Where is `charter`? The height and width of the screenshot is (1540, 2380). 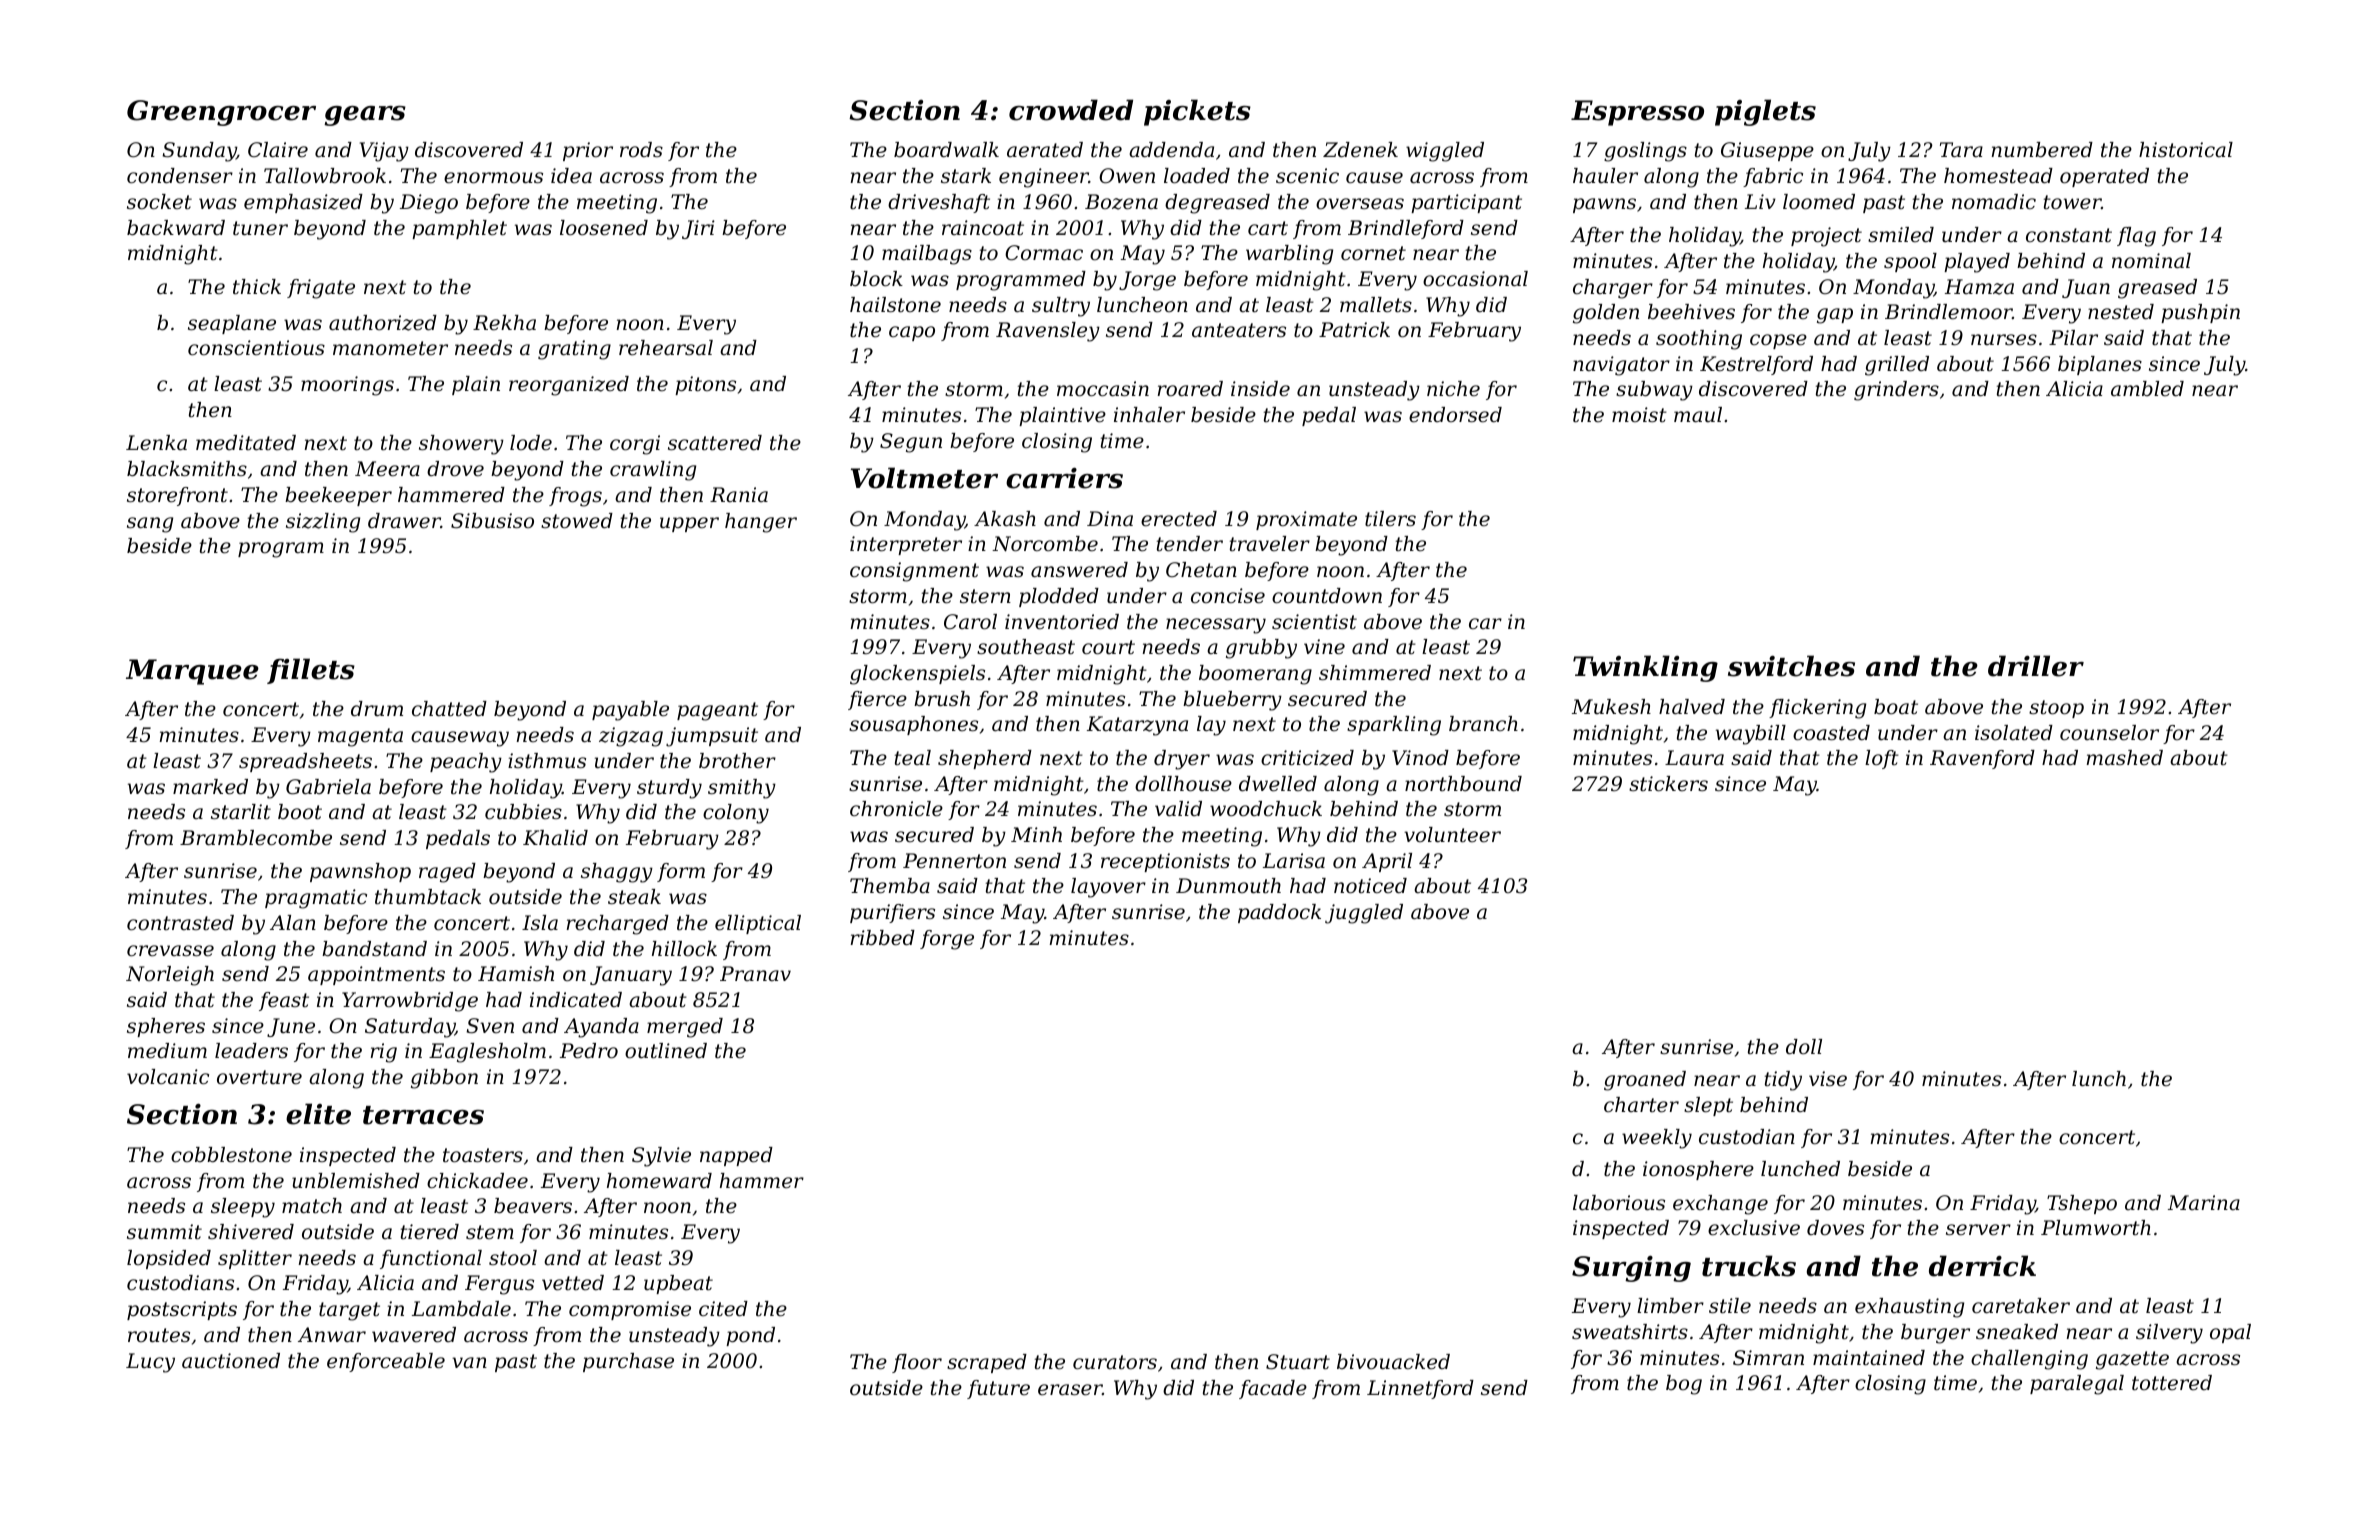 charter is located at coordinates (1641, 1105).
